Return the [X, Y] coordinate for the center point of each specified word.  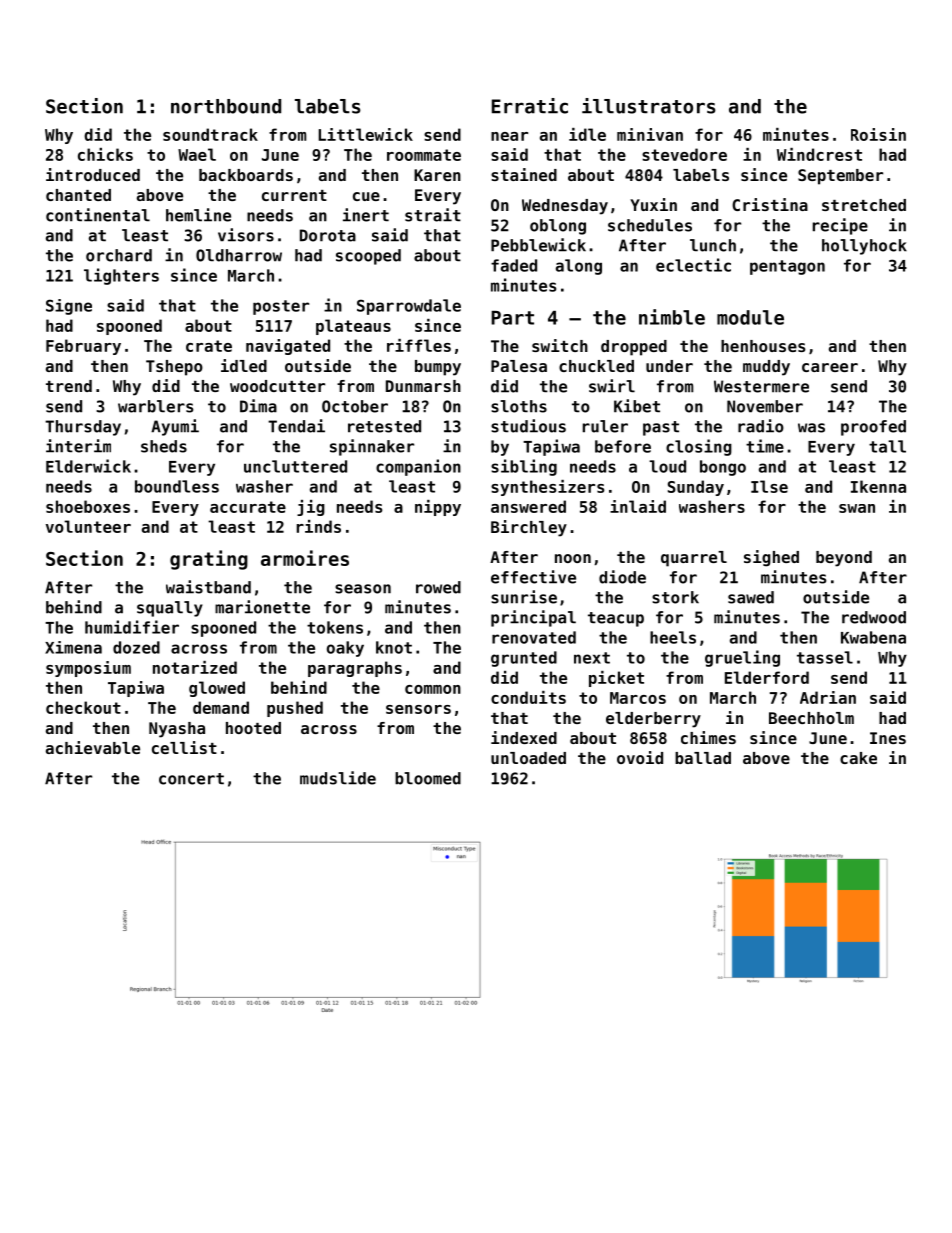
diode [622, 577]
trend [69, 386]
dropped [634, 348]
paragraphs [355, 669]
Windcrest [819, 154]
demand [221, 707]
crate [209, 346]
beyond [844, 559]
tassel [825, 657]
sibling [524, 467]
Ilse [769, 486]
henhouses [763, 346]
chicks [105, 154]
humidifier [132, 627]
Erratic [530, 106]
